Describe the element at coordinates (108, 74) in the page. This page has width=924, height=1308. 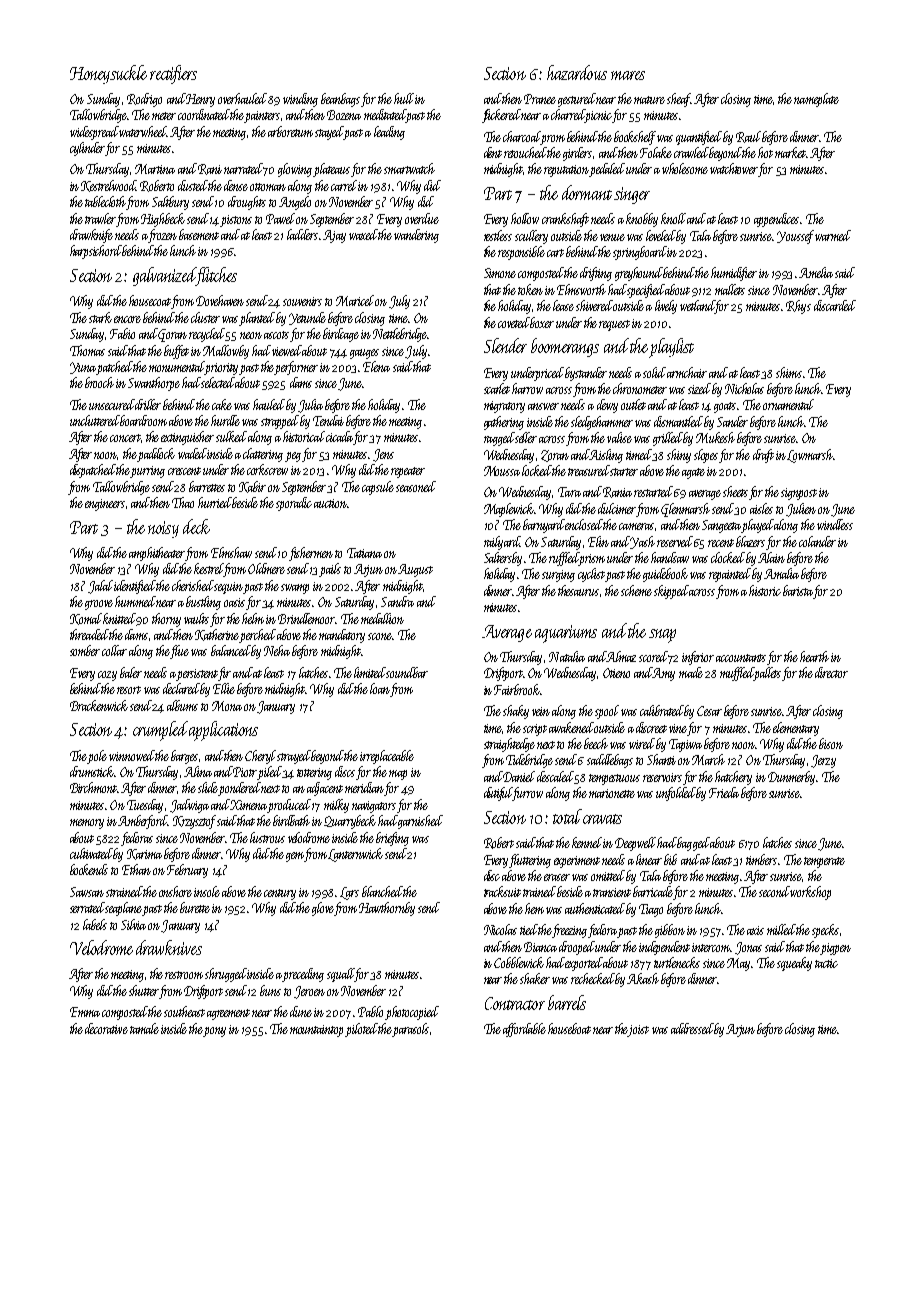
I see `Honeysuckle` at that location.
